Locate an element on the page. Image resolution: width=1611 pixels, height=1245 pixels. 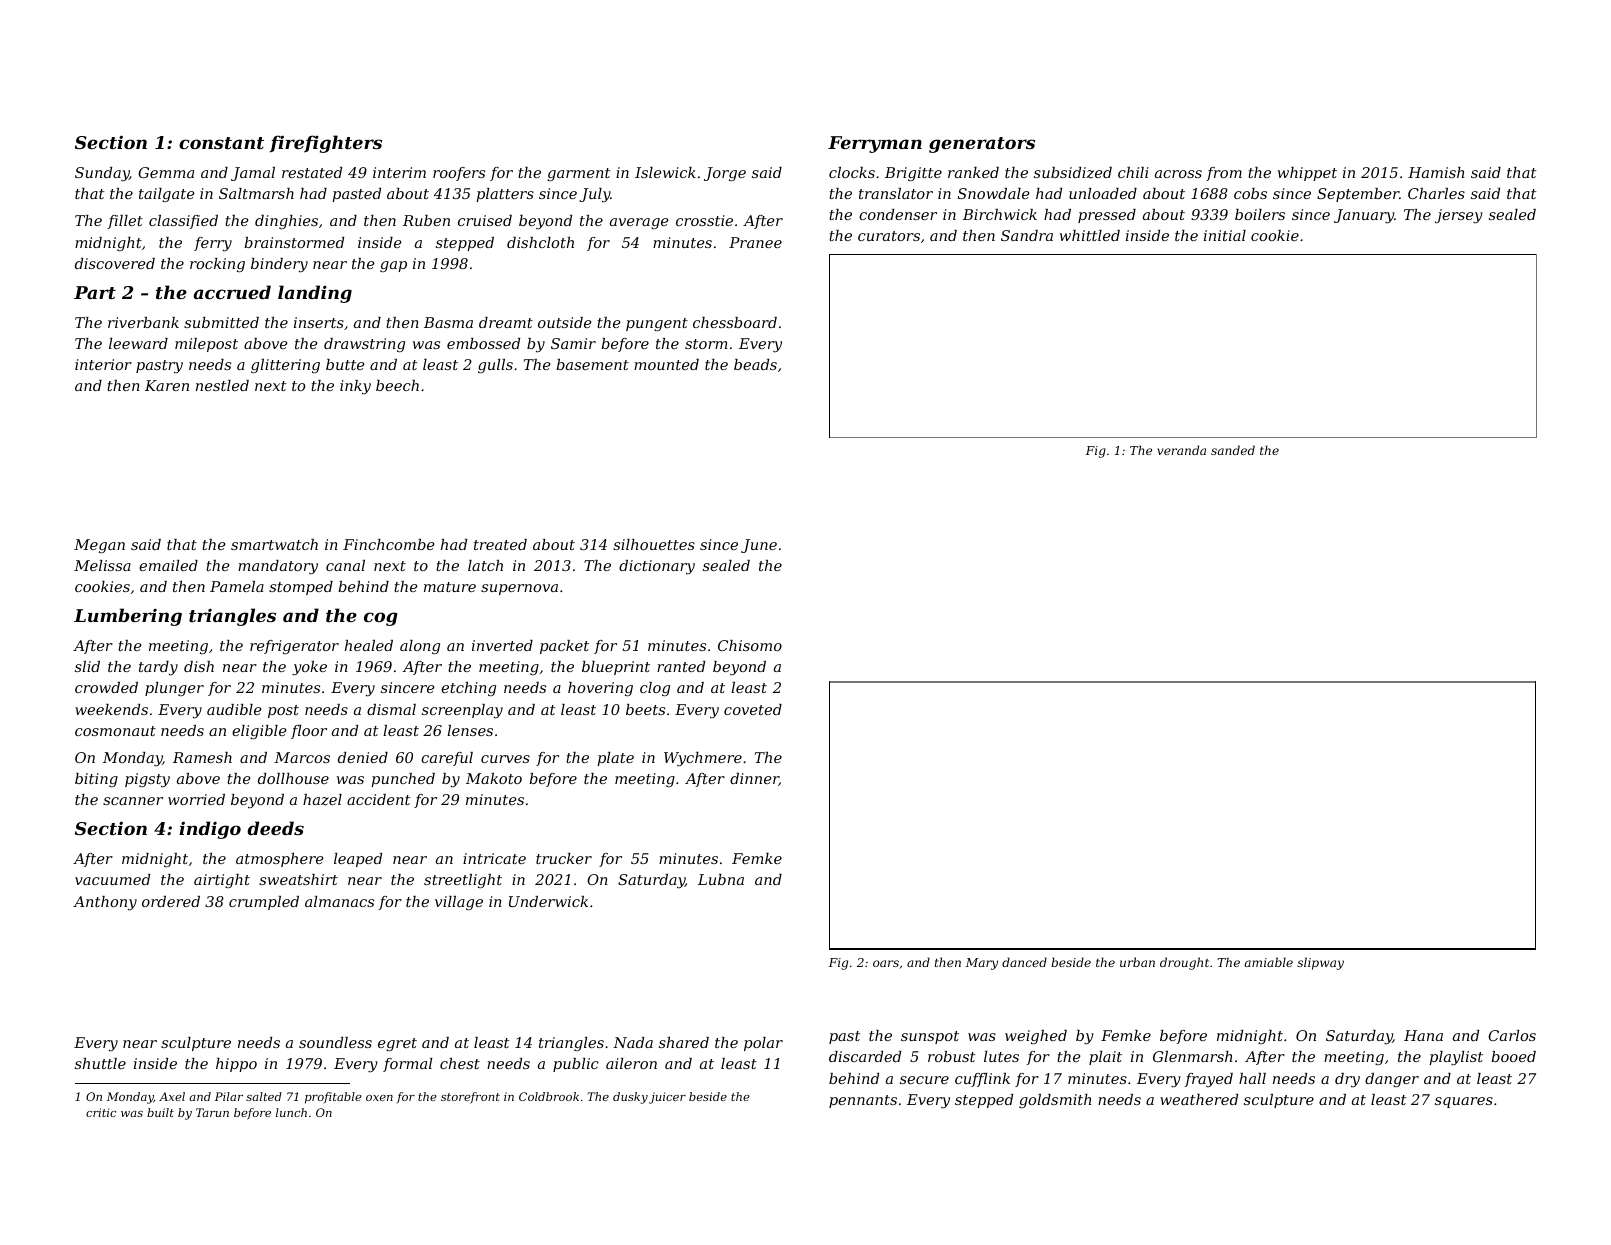
Islewick is located at coordinates (665, 172).
